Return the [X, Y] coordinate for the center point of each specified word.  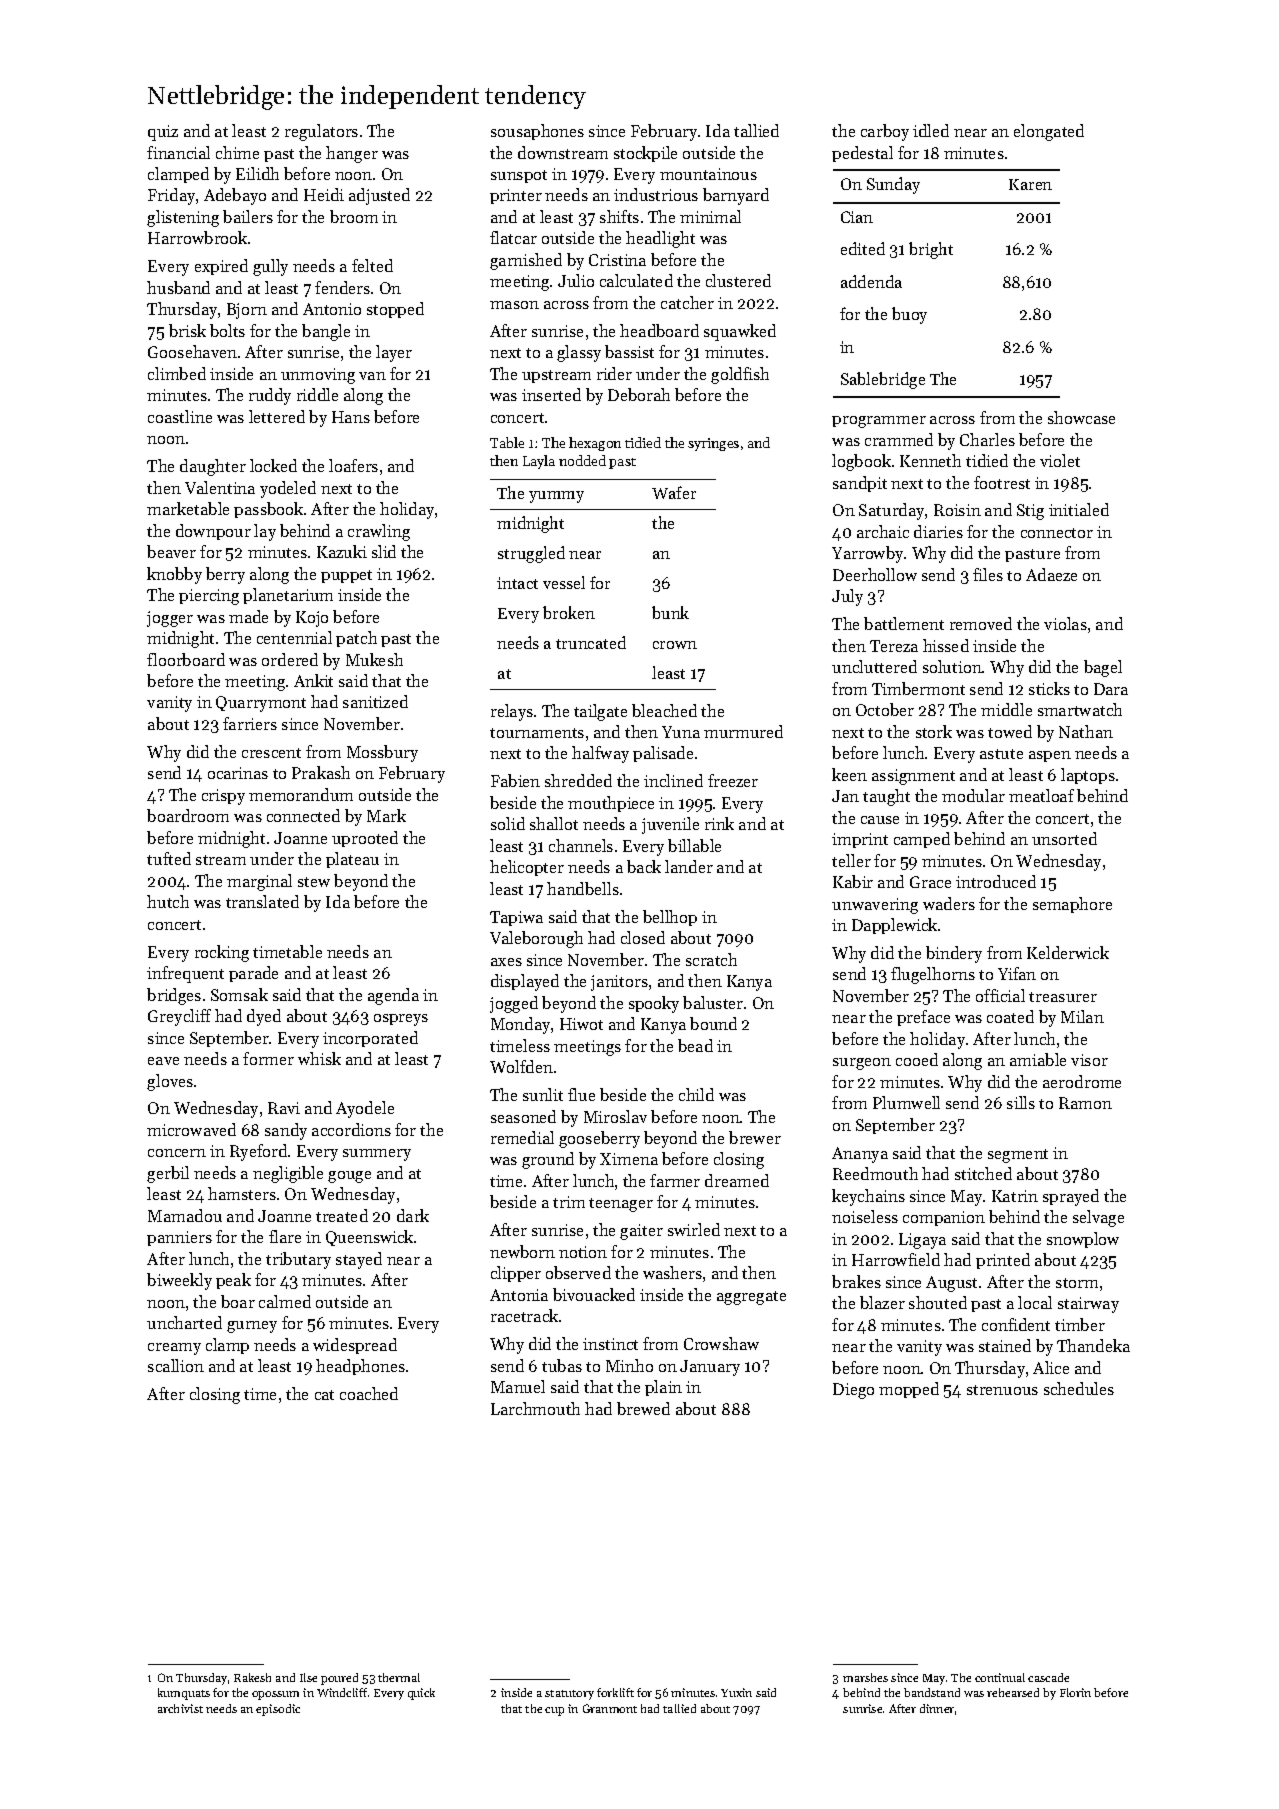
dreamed [737, 1180]
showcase [1081, 417]
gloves [170, 1082]
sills [1021, 1102]
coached [369, 1393]
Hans [351, 417]
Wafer [674, 492]
